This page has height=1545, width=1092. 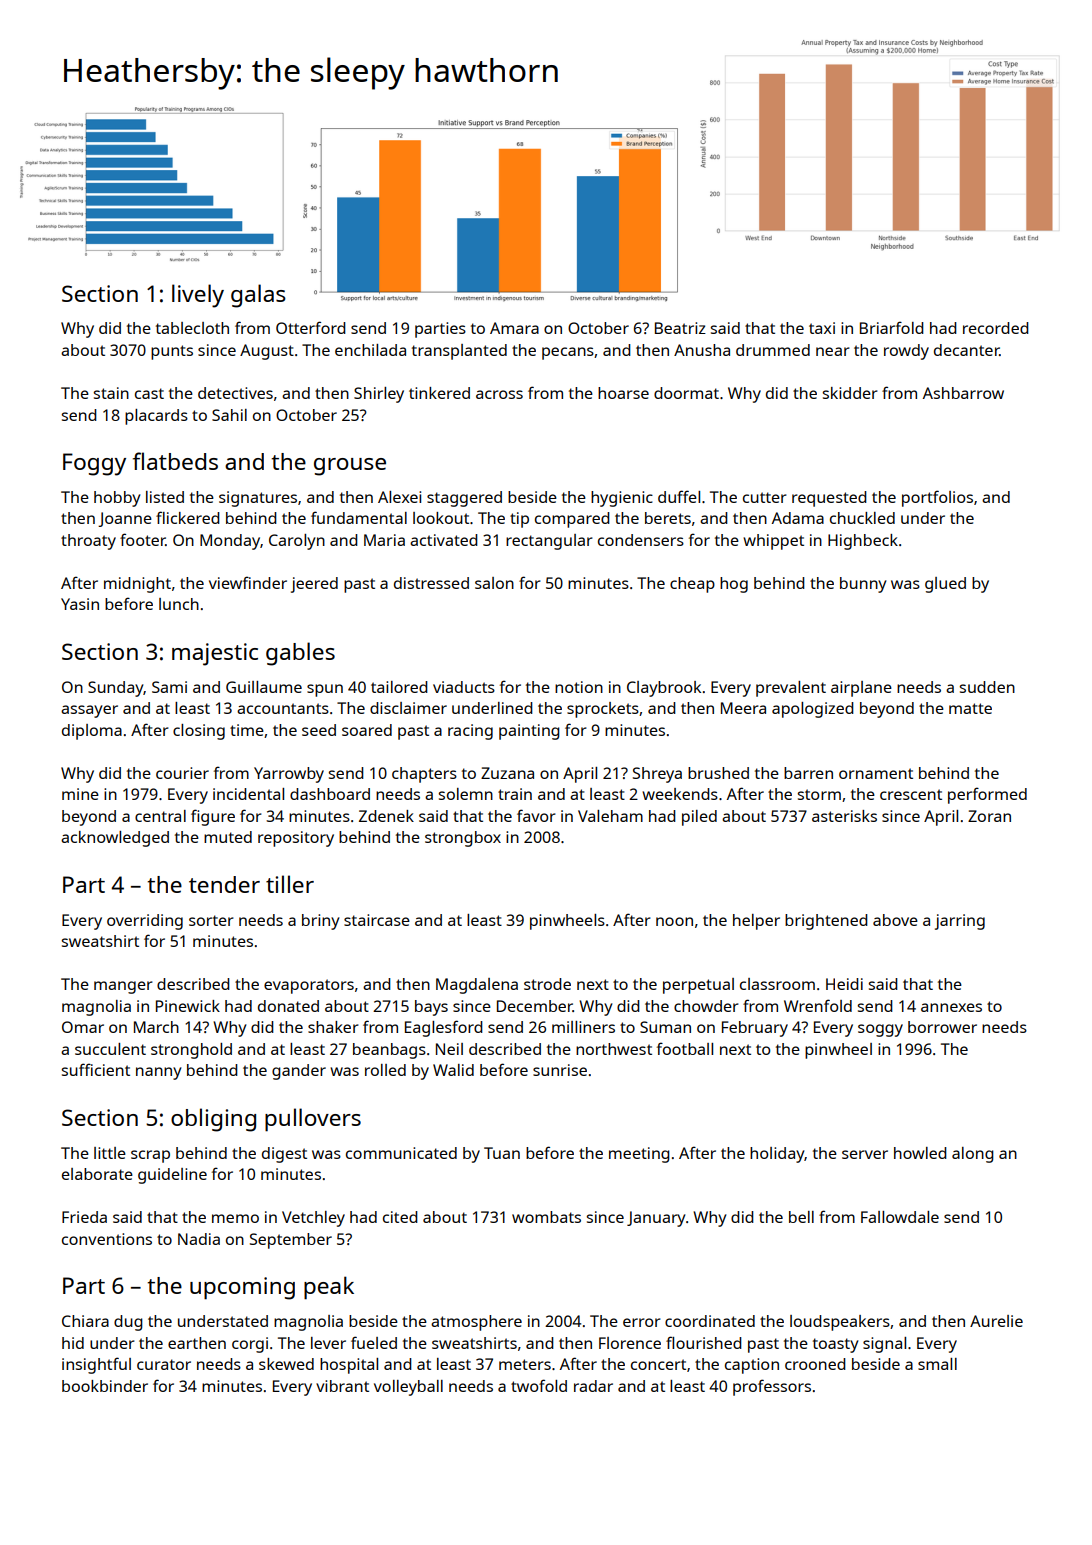 I want to click on above, so click(x=895, y=920).
